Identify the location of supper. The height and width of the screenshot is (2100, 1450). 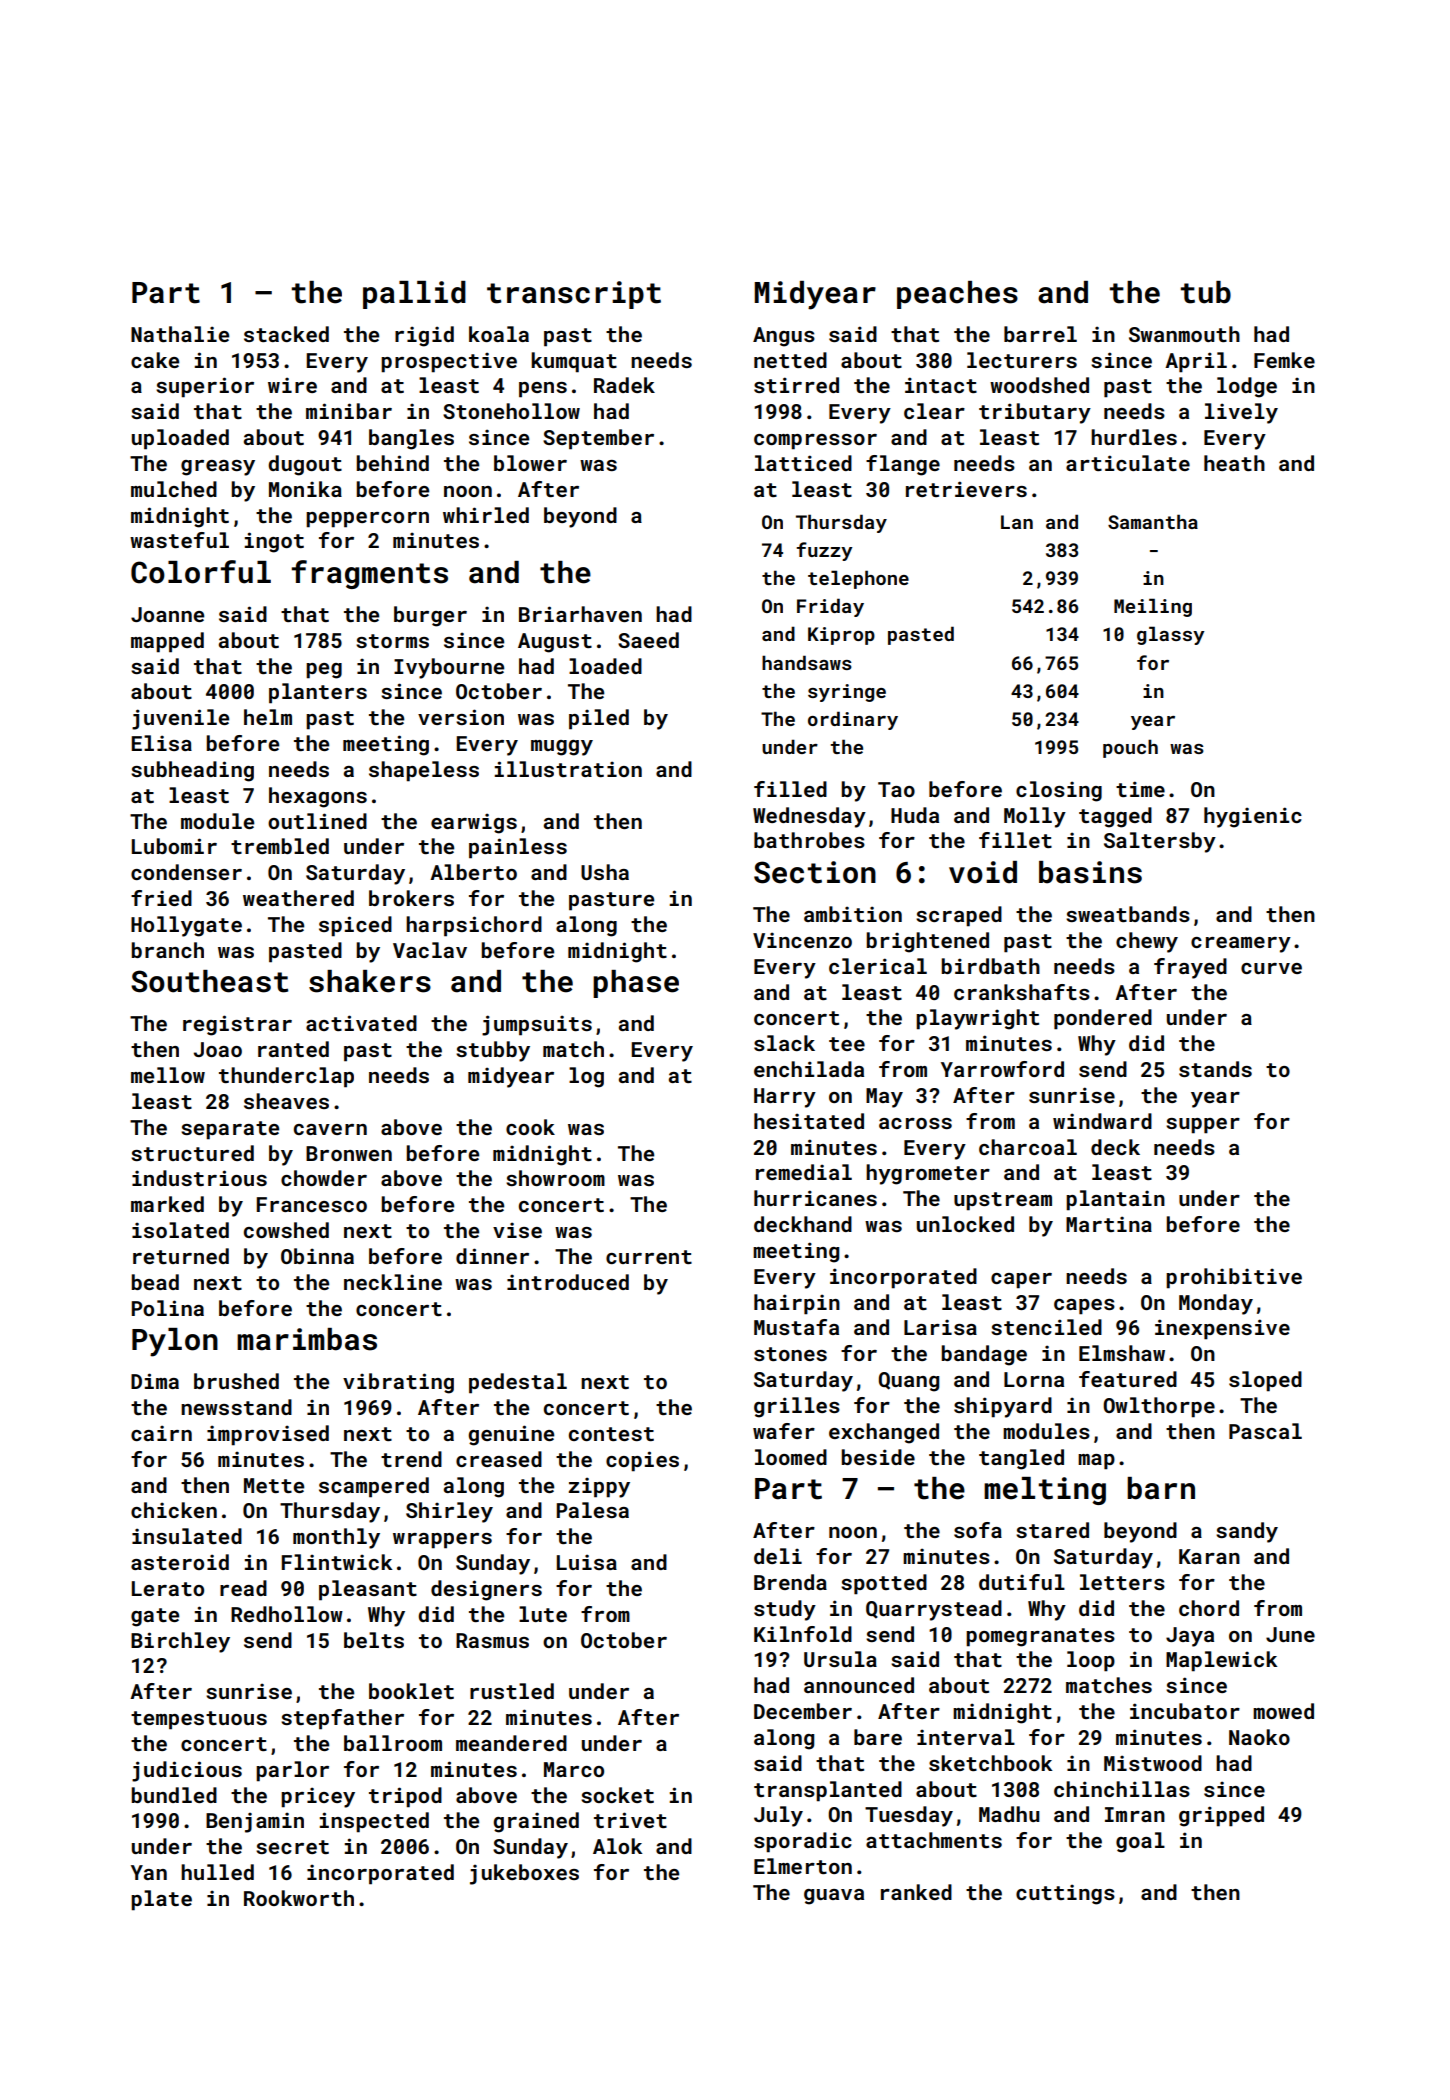
(1203, 1126).
